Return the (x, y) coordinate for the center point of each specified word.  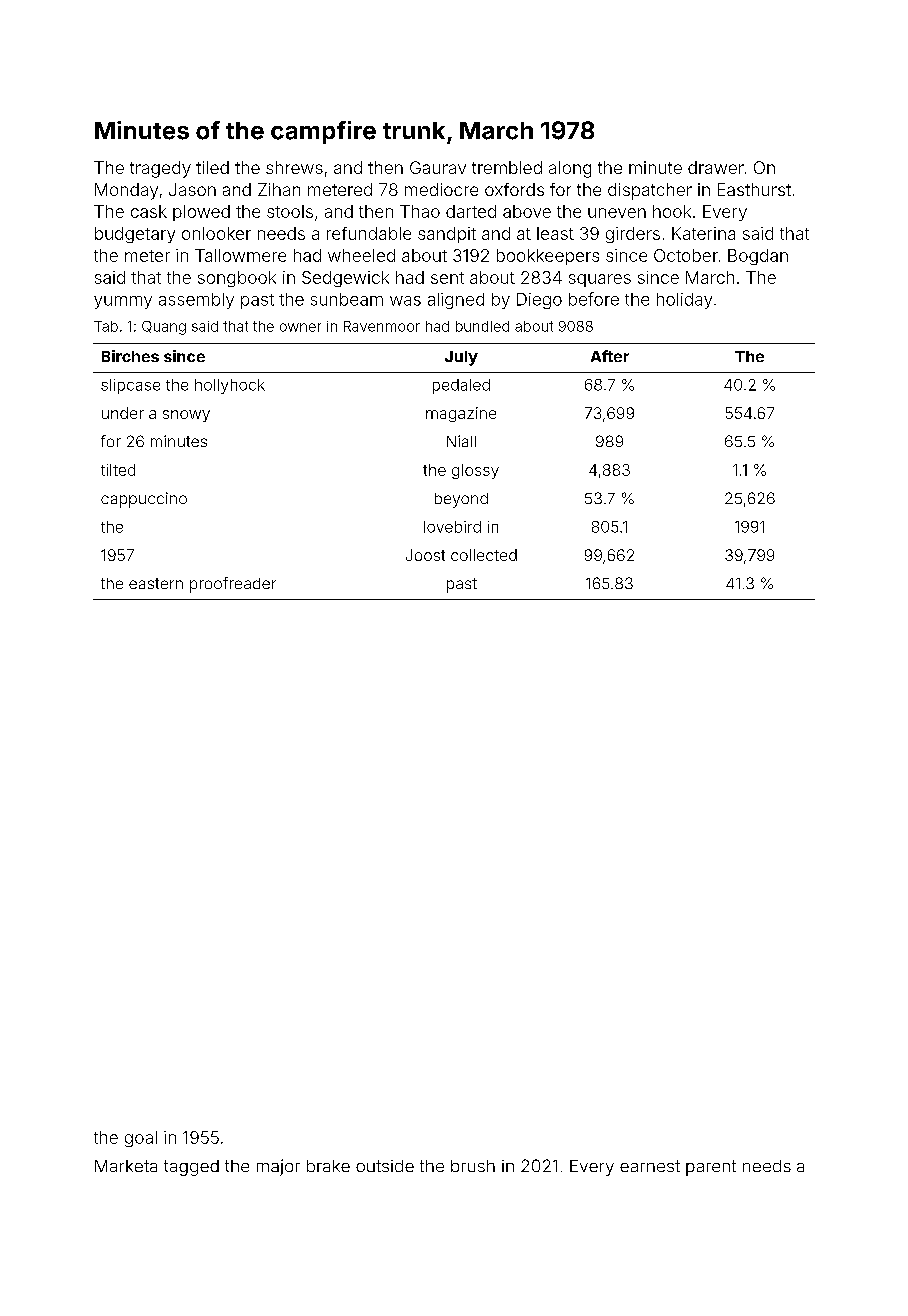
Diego (539, 301)
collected (484, 555)
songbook (237, 279)
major (278, 1167)
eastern (156, 583)
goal (141, 1139)
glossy (475, 471)
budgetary (135, 235)
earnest (650, 1166)
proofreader (233, 585)
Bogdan (758, 257)
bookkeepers (548, 257)
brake (328, 1166)
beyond (461, 500)
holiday (684, 301)
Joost (425, 555)
